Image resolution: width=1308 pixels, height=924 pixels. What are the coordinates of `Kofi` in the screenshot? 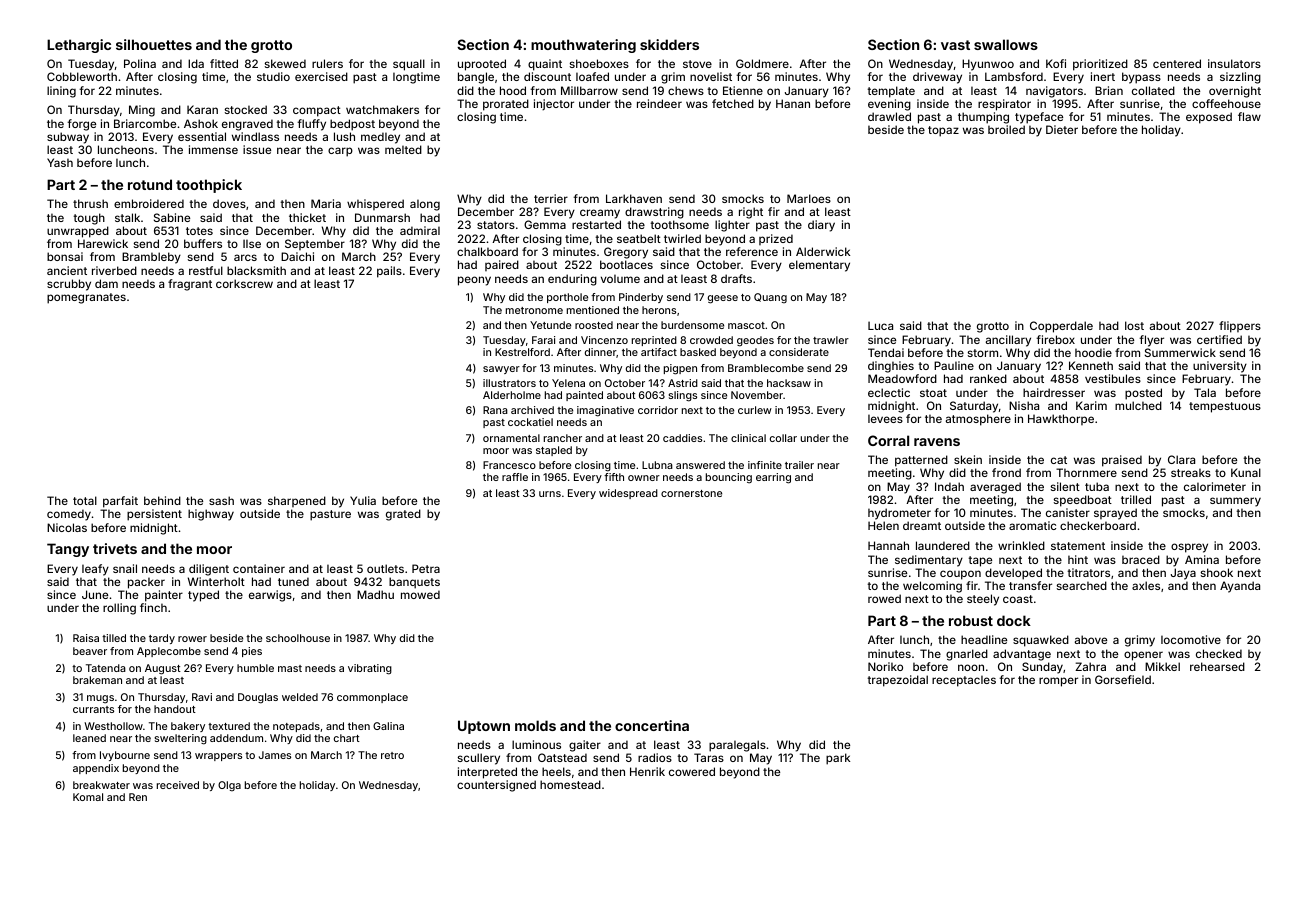 It's located at (1056, 63).
